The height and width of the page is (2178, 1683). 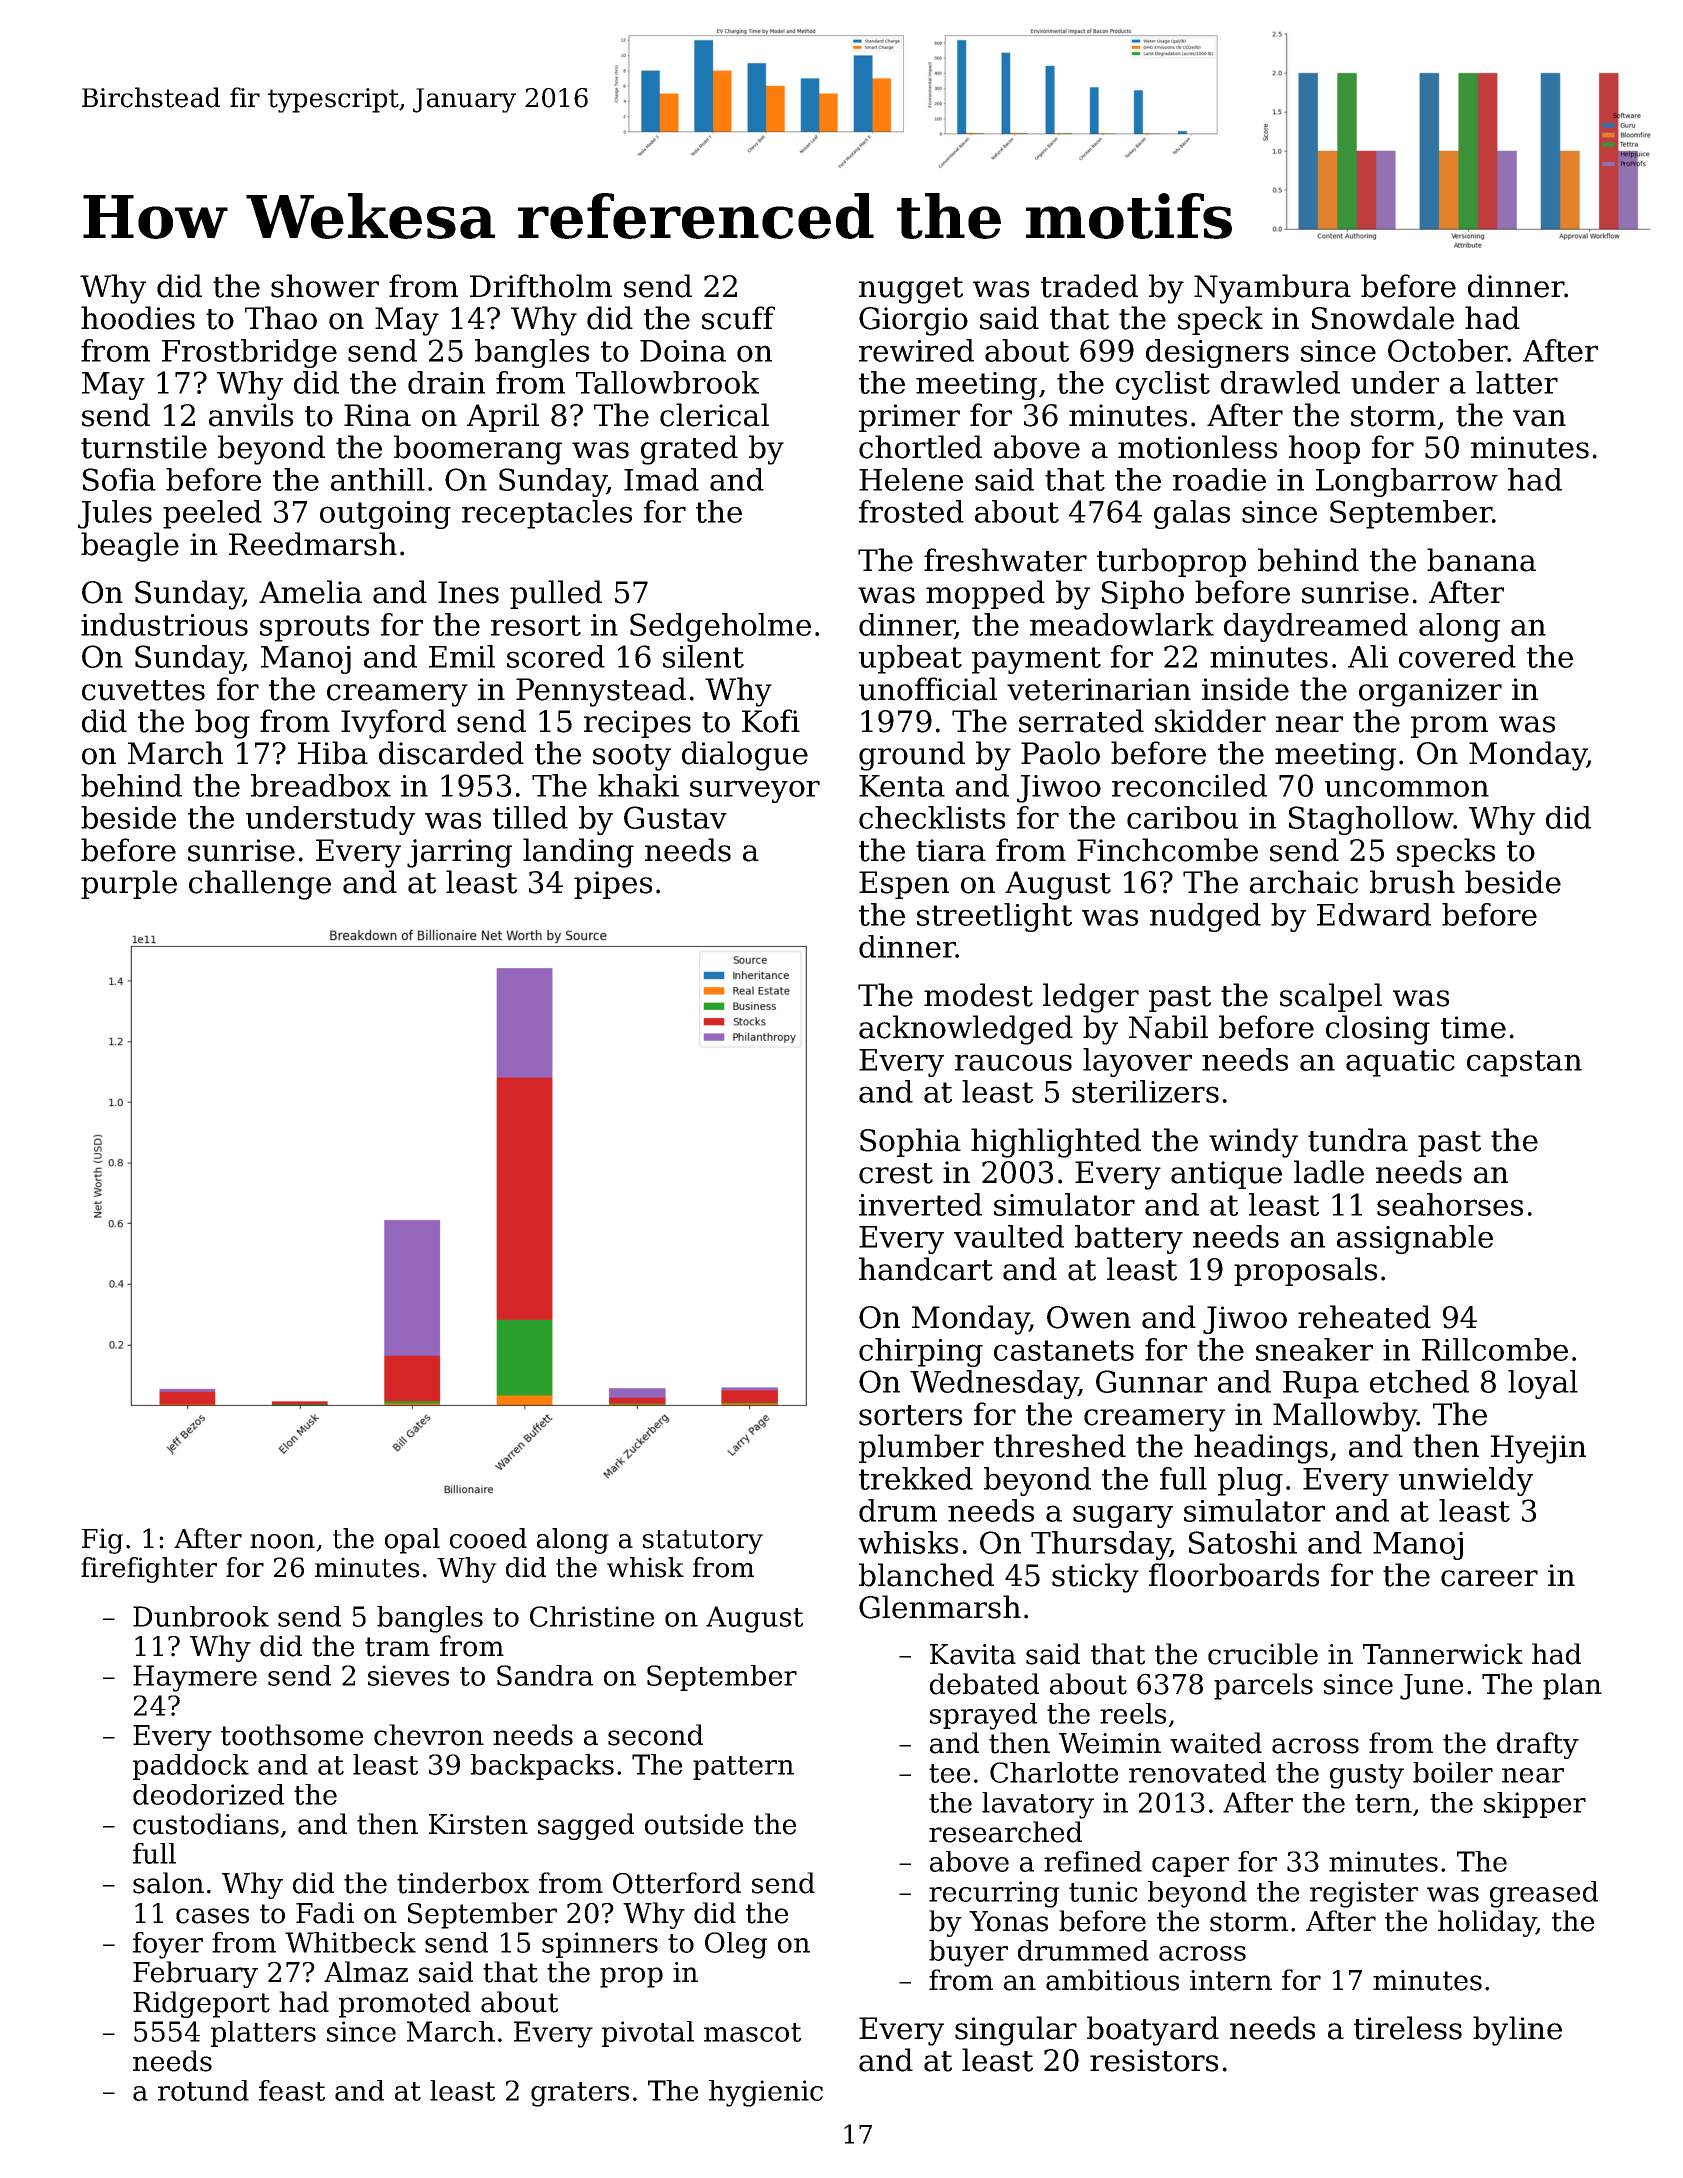 I want to click on covered, so click(x=1457, y=656).
